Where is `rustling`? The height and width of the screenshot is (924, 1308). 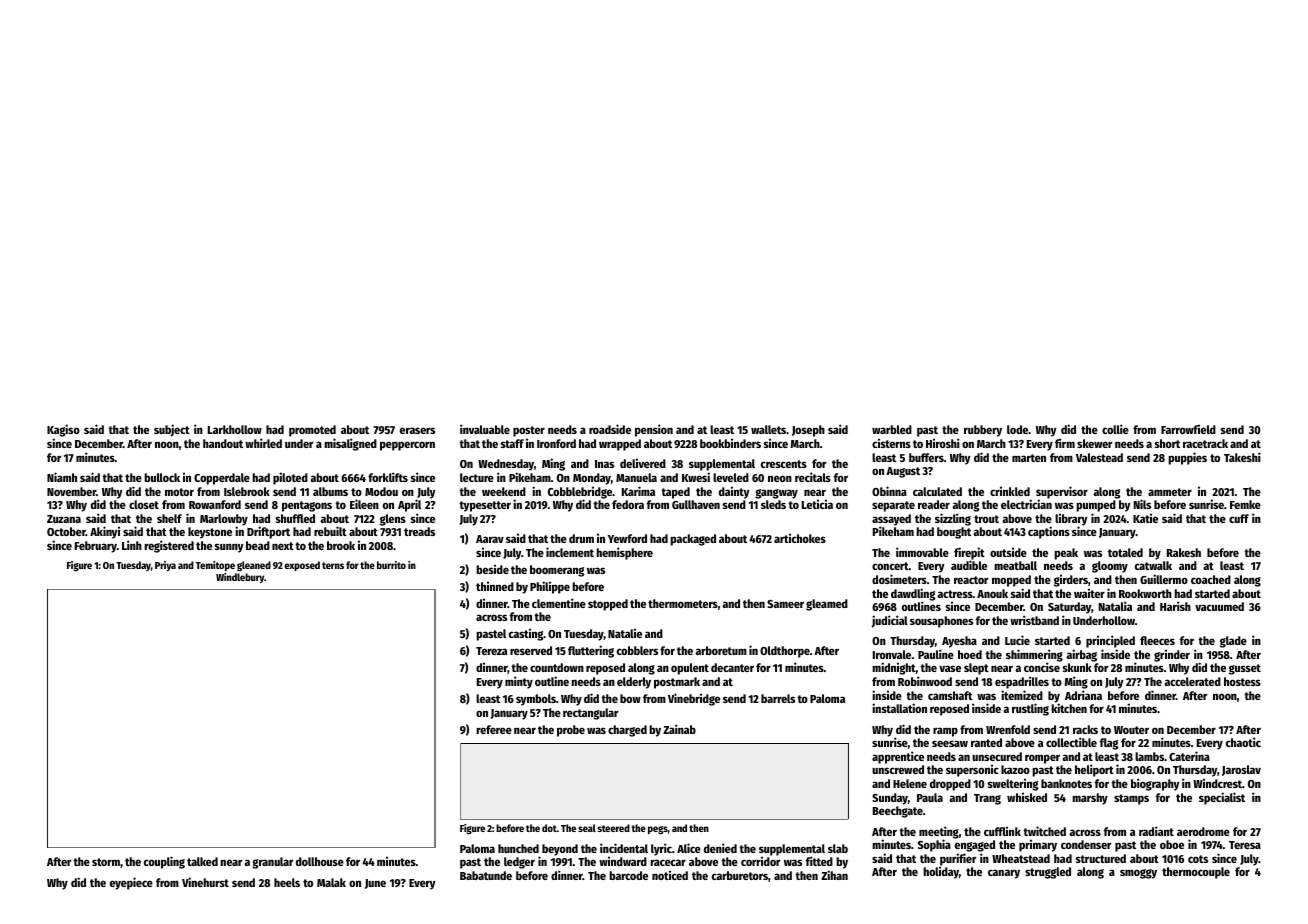
rustling is located at coordinates (1030, 709).
